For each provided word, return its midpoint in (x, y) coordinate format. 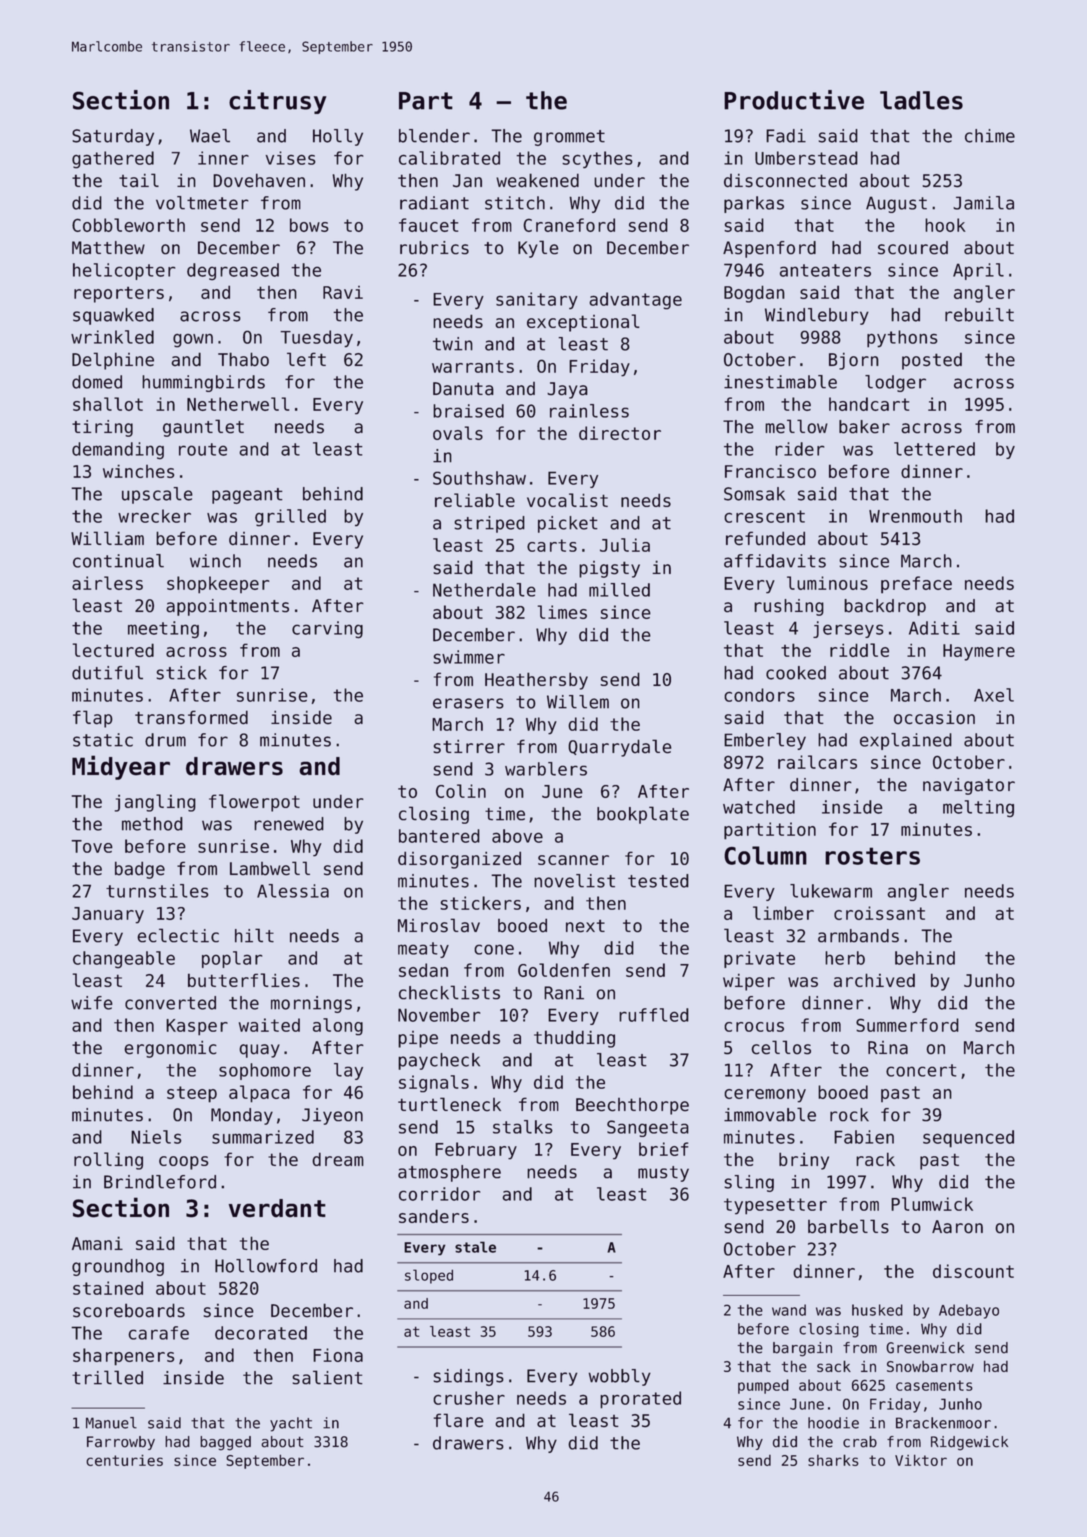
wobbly (620, 1377)
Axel (994, 695)
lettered (934, 449)
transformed (191, 717)
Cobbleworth (128, 225)
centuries (124, 1460)
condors (759, 695)
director (620, 433)
